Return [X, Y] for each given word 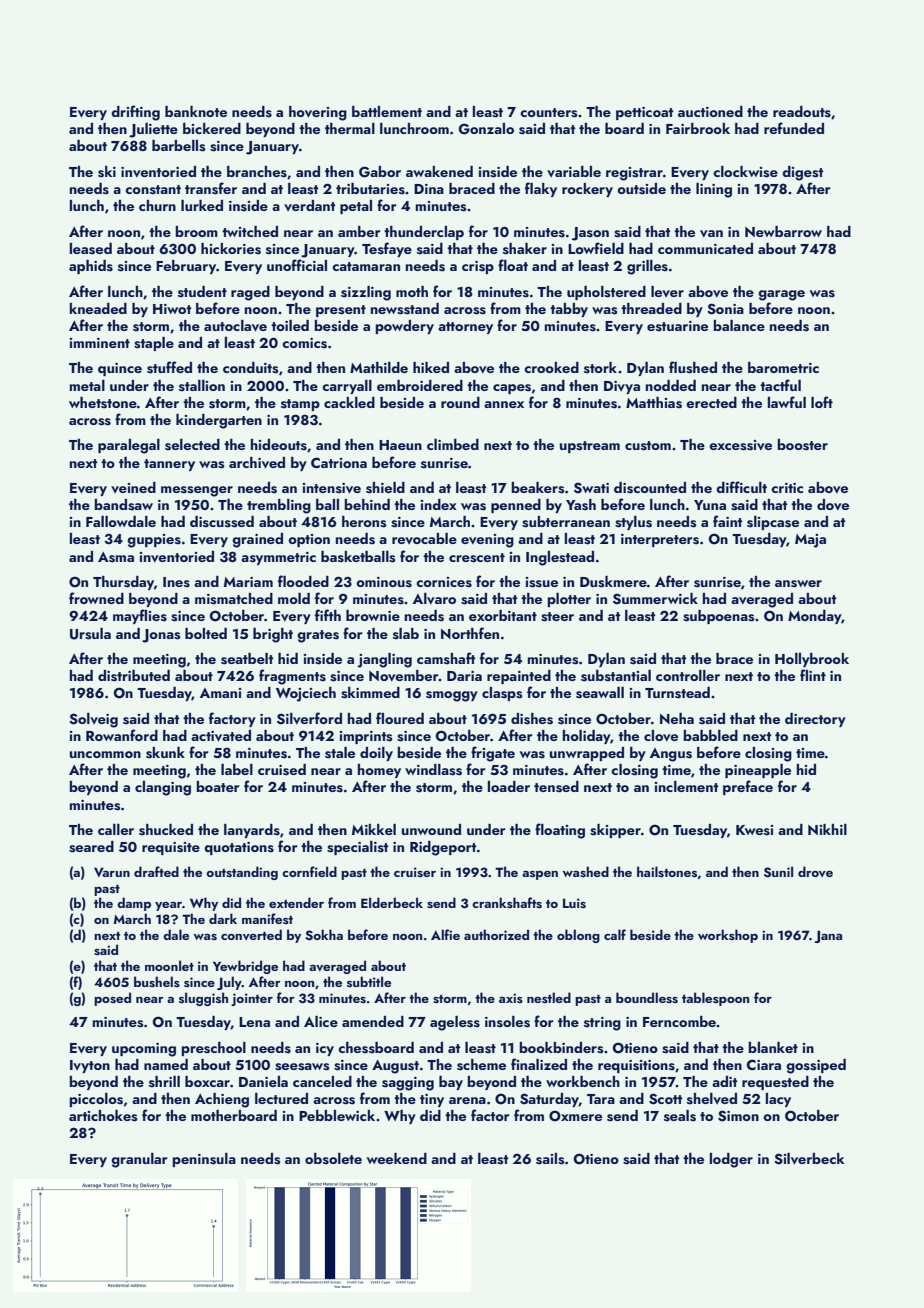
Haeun [400, 445]
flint [813, 675]
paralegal [129, 446]
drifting [135, 113]
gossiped [816, 1066]
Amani [220, 693]
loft [822, 402]
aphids [91, 267]
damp [134, 904]
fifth [328, 615]
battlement [387, 111]
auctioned [710, 111]
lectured [281, 1098]
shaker [525, 249]
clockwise [745, 172]
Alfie [445, 934]
